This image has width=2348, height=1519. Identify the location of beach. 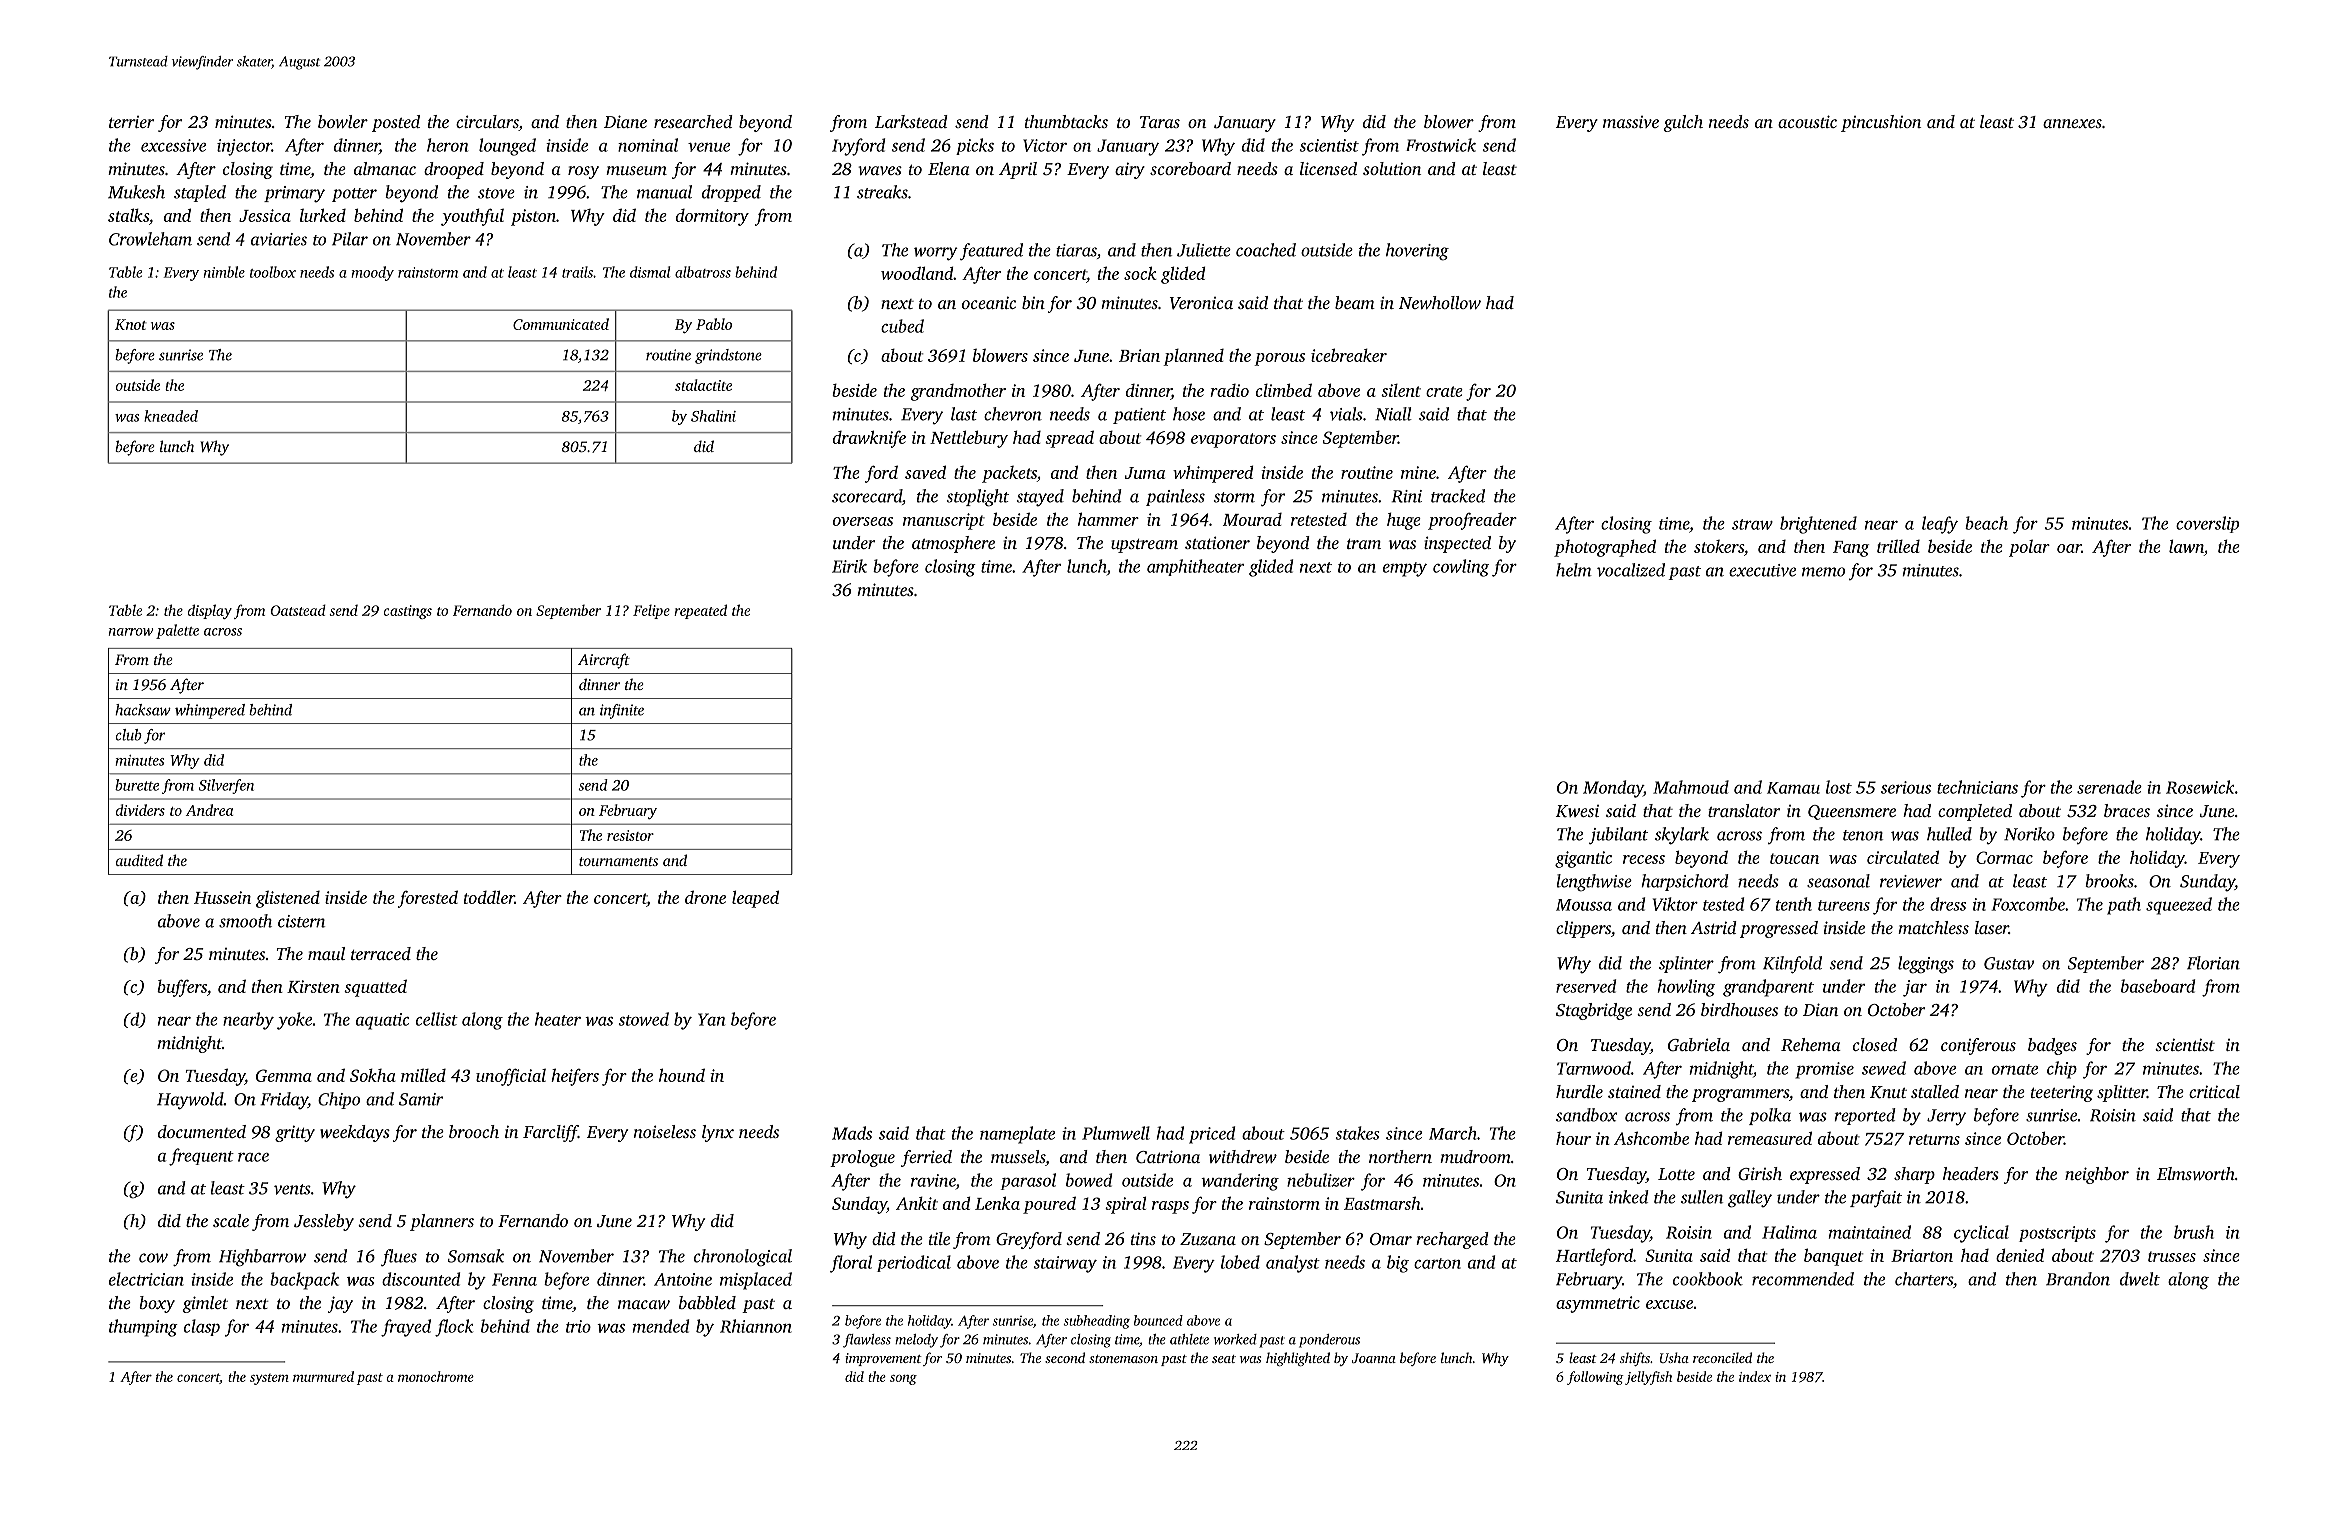
(1986, 523).
